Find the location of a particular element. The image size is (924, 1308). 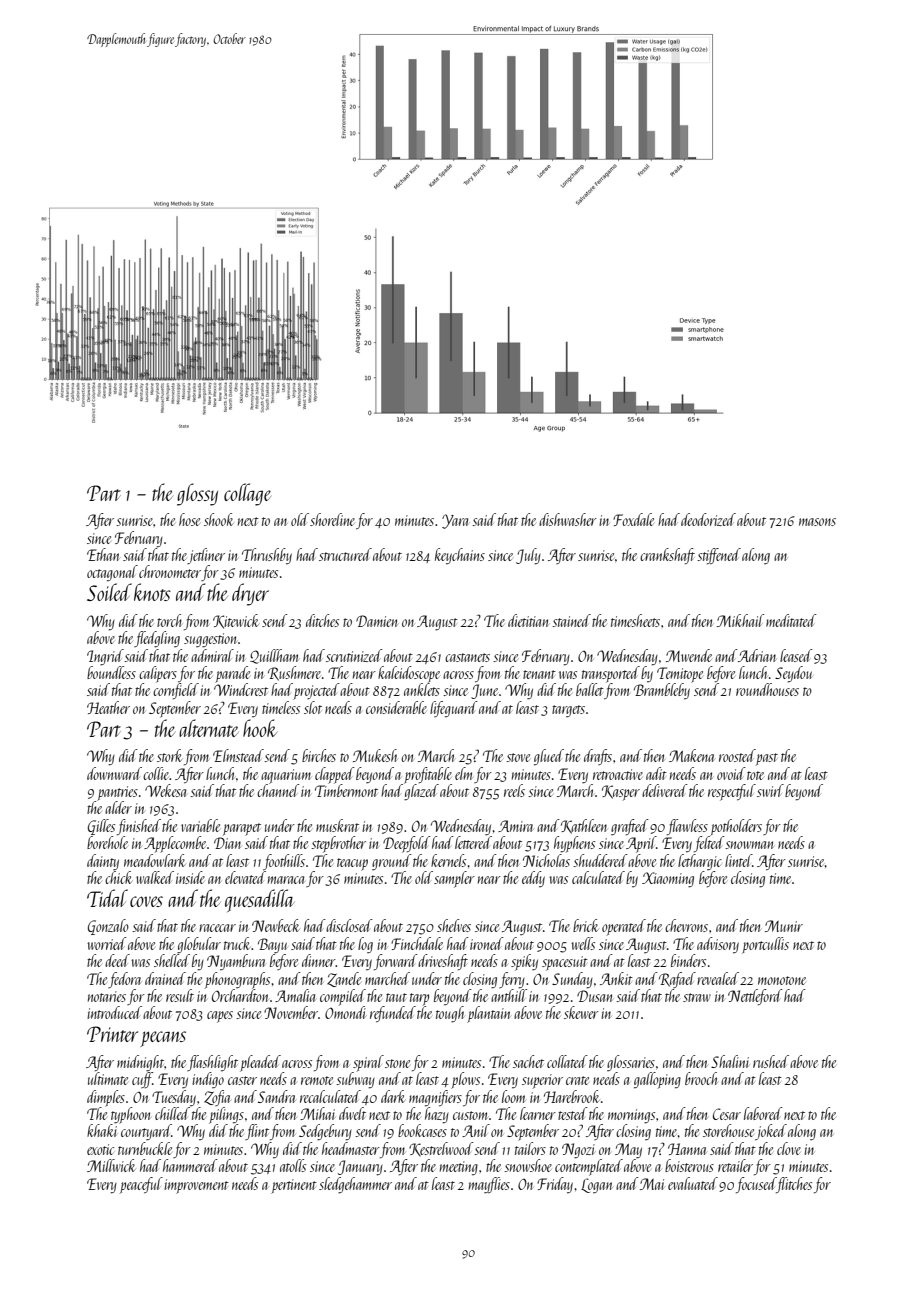

Deepfold is located at coordinates (407, 844).
